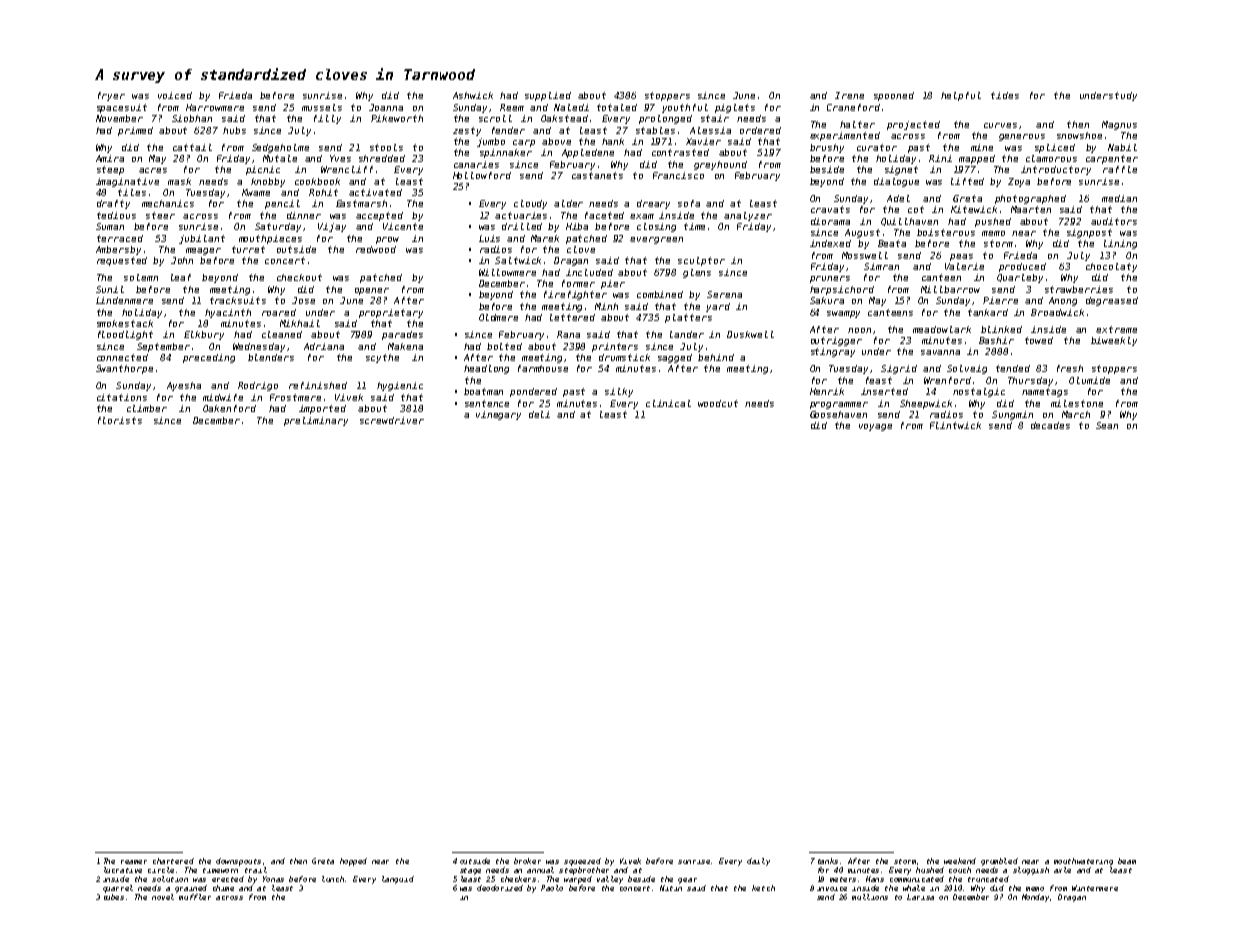  Describe the element at coordinates (875, 427) in the document. I see `voyage` at that location.
